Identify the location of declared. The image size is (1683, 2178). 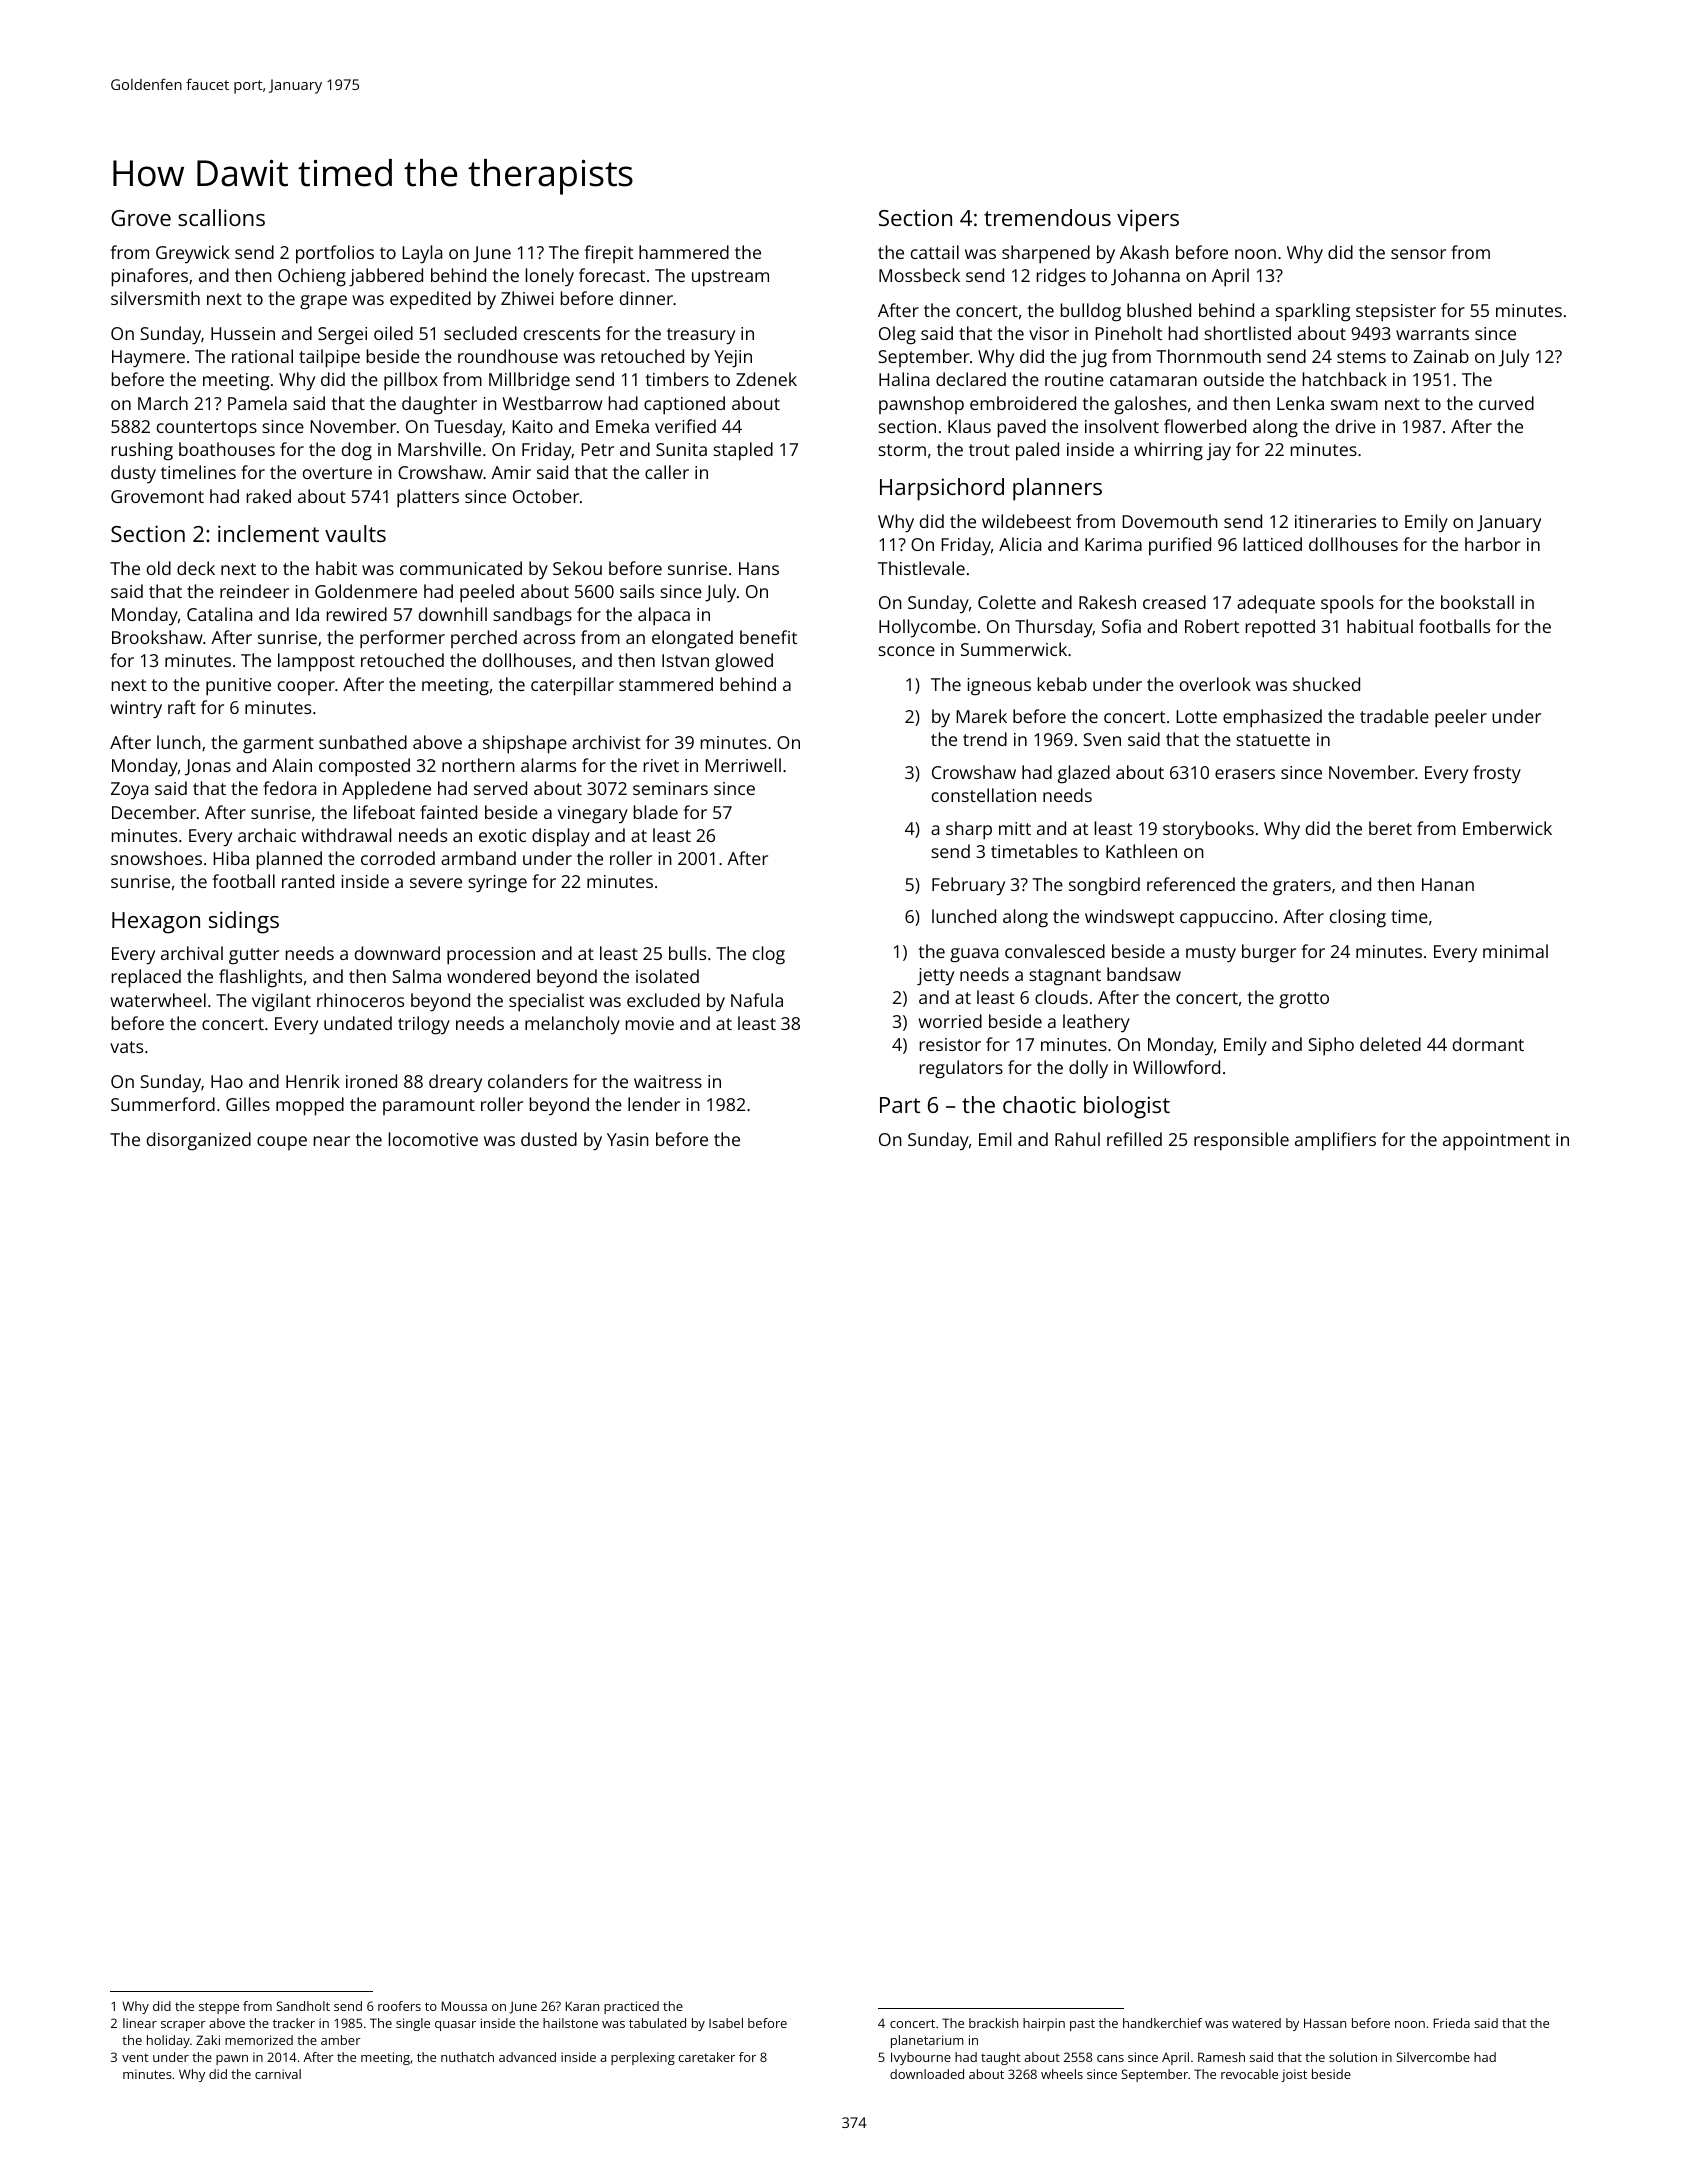
(971, 379).
